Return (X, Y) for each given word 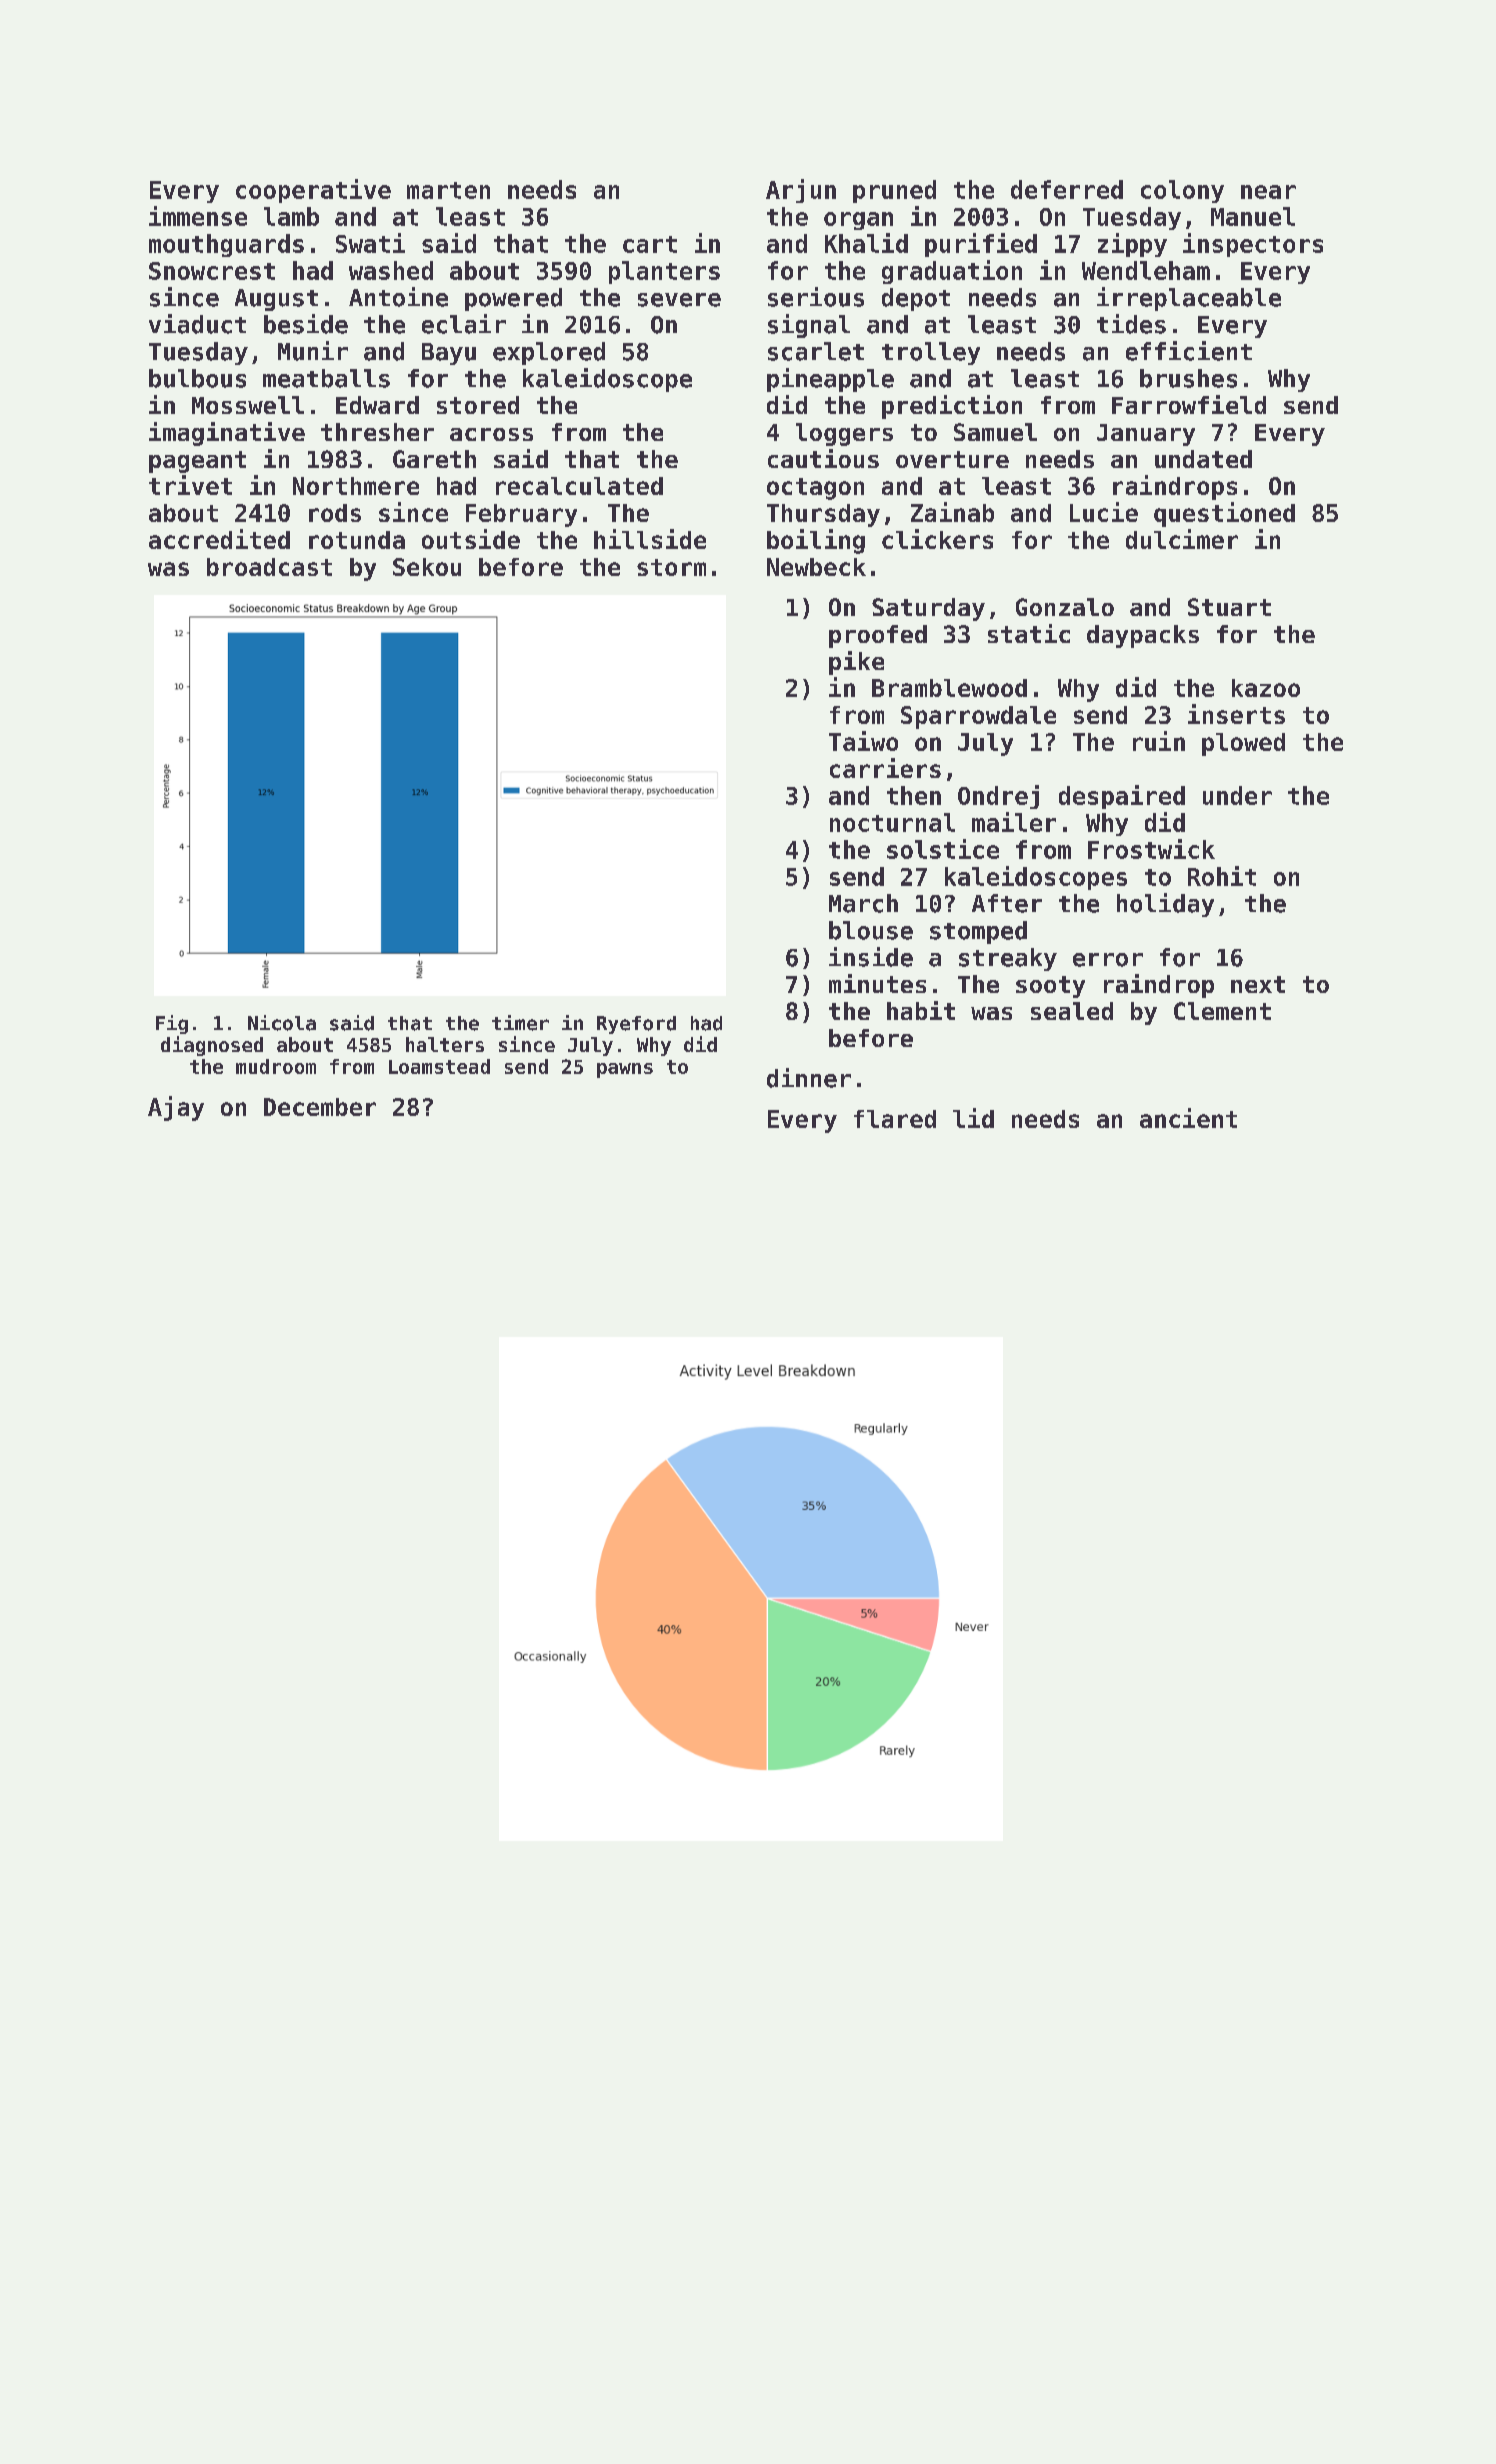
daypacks (1143, 636)
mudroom (276, 1066)
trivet (190, 485)
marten (448, 190)
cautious (823, 458)
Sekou (427, 567)
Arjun (801, 191)
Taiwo (863, 741)
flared (895, 1119)
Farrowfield (1189, 404)
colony (1182, 191)
